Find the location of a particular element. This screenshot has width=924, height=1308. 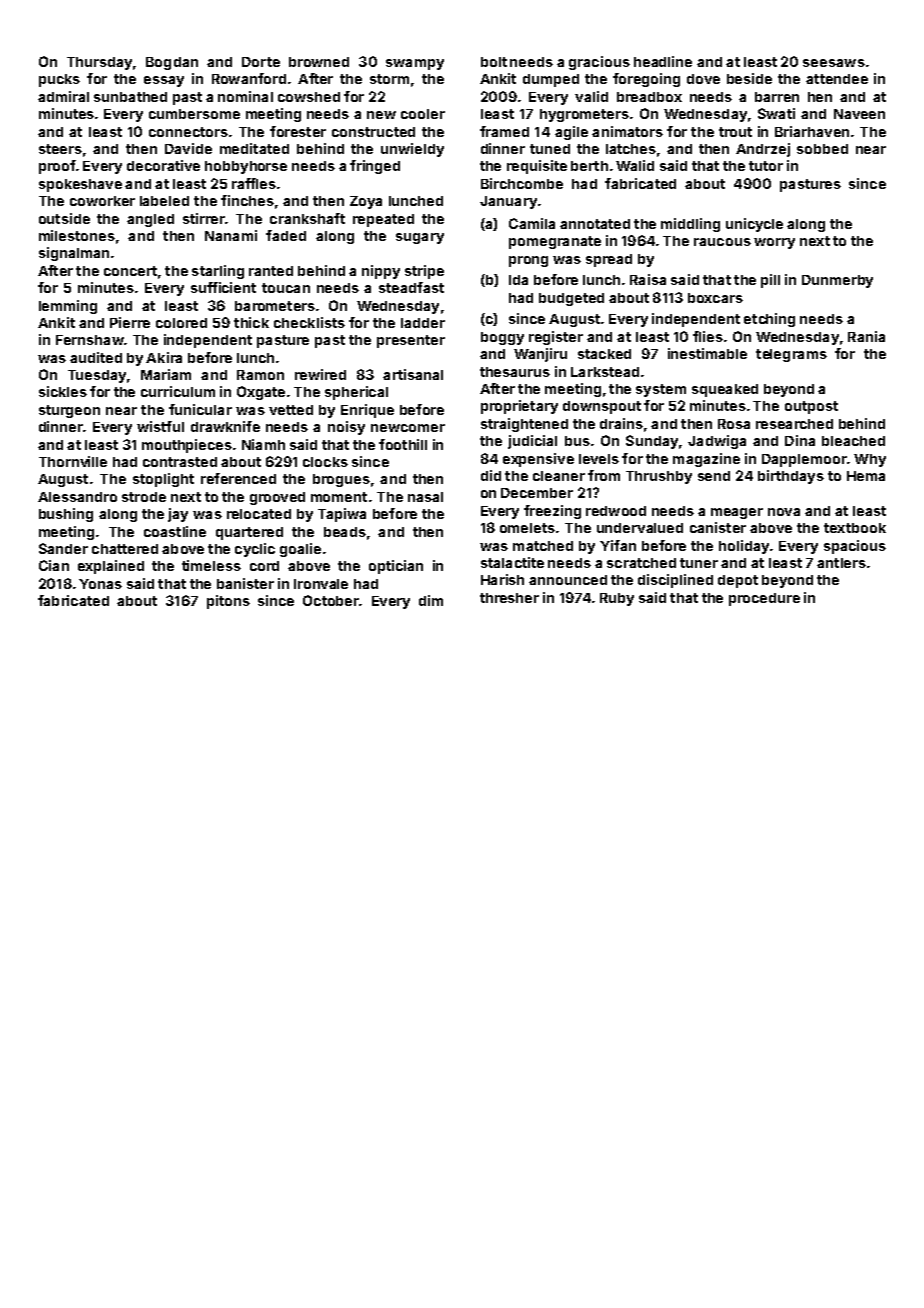

sobbed is located at coordinates (822, 149).
